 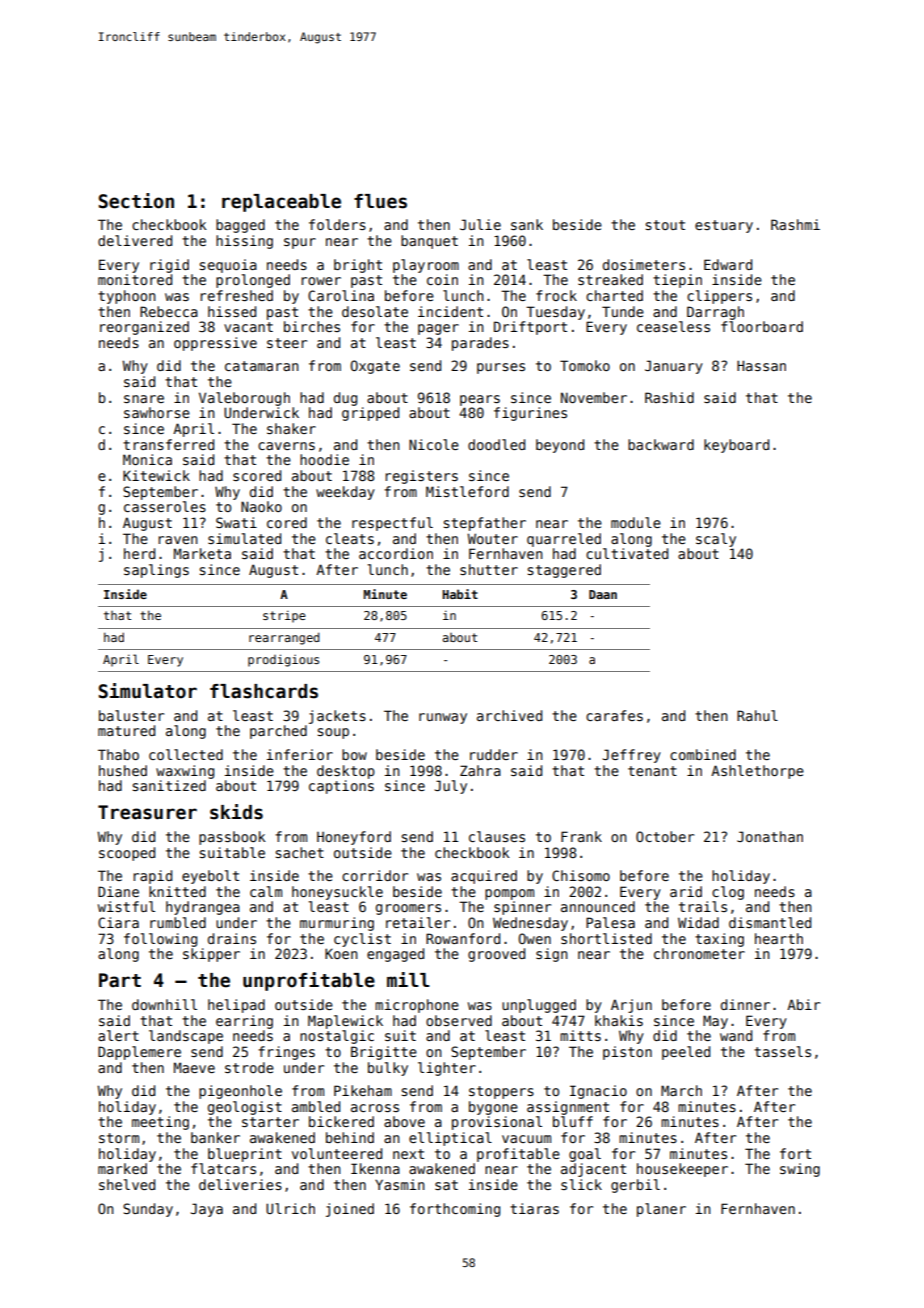 What do you see at coordinates (451, 787) in the page?
I see `July` at bounding box center [451, 787].
